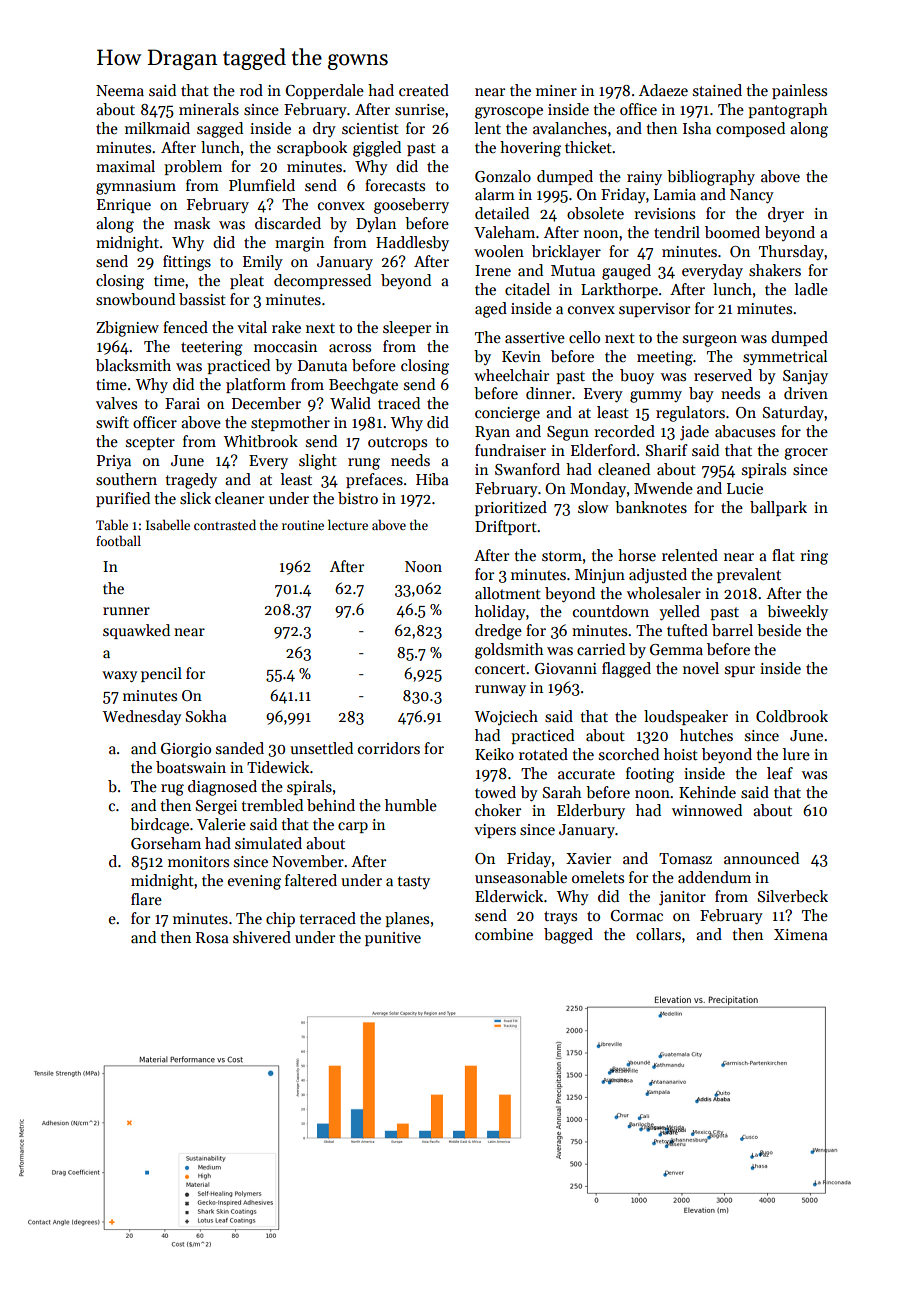 Image resolution: width=924 pixels, height=1308 pixels. Describe the element at coordinates (806, 454) in the screenshot. I see `grocer` at that location.
